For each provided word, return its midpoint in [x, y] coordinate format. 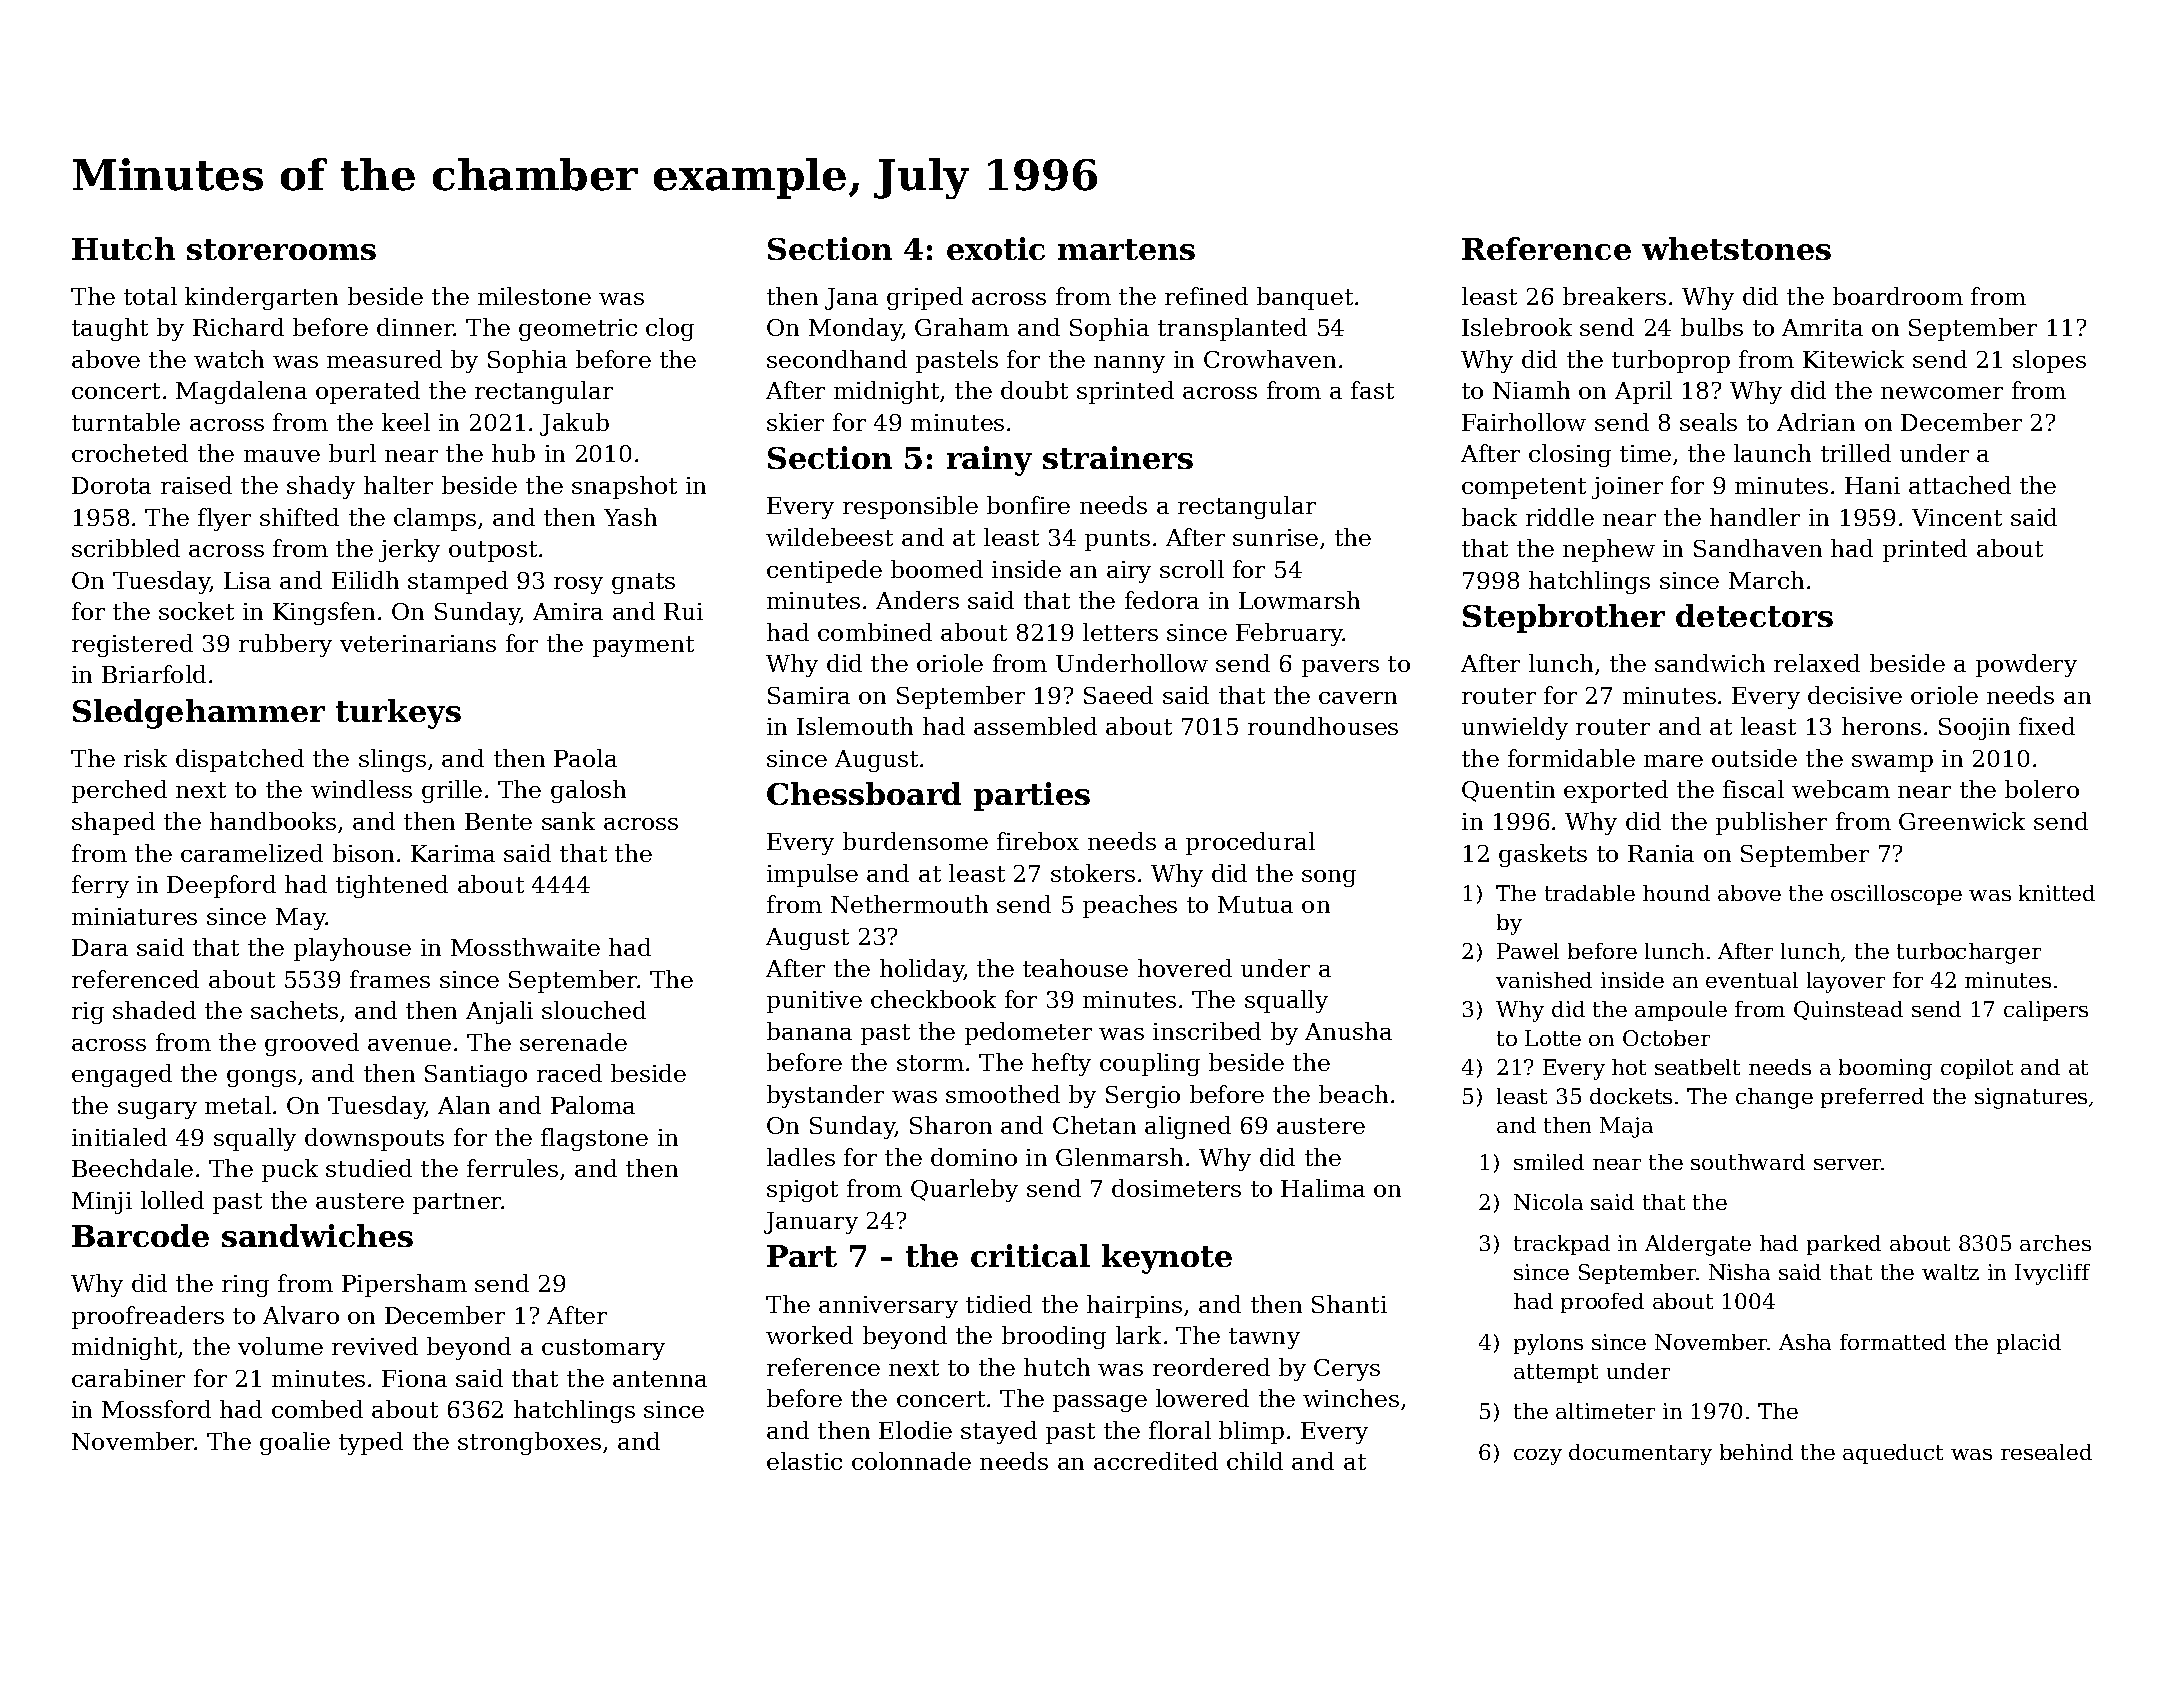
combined [875, 632]
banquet [1305, 298]
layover [1846, 982]
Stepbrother [1564, 618]
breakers [1614, 296]
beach [1353, 1094]
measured [384, 359]
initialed [119, 1137]
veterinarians [418, 643]
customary [603, 1349]
